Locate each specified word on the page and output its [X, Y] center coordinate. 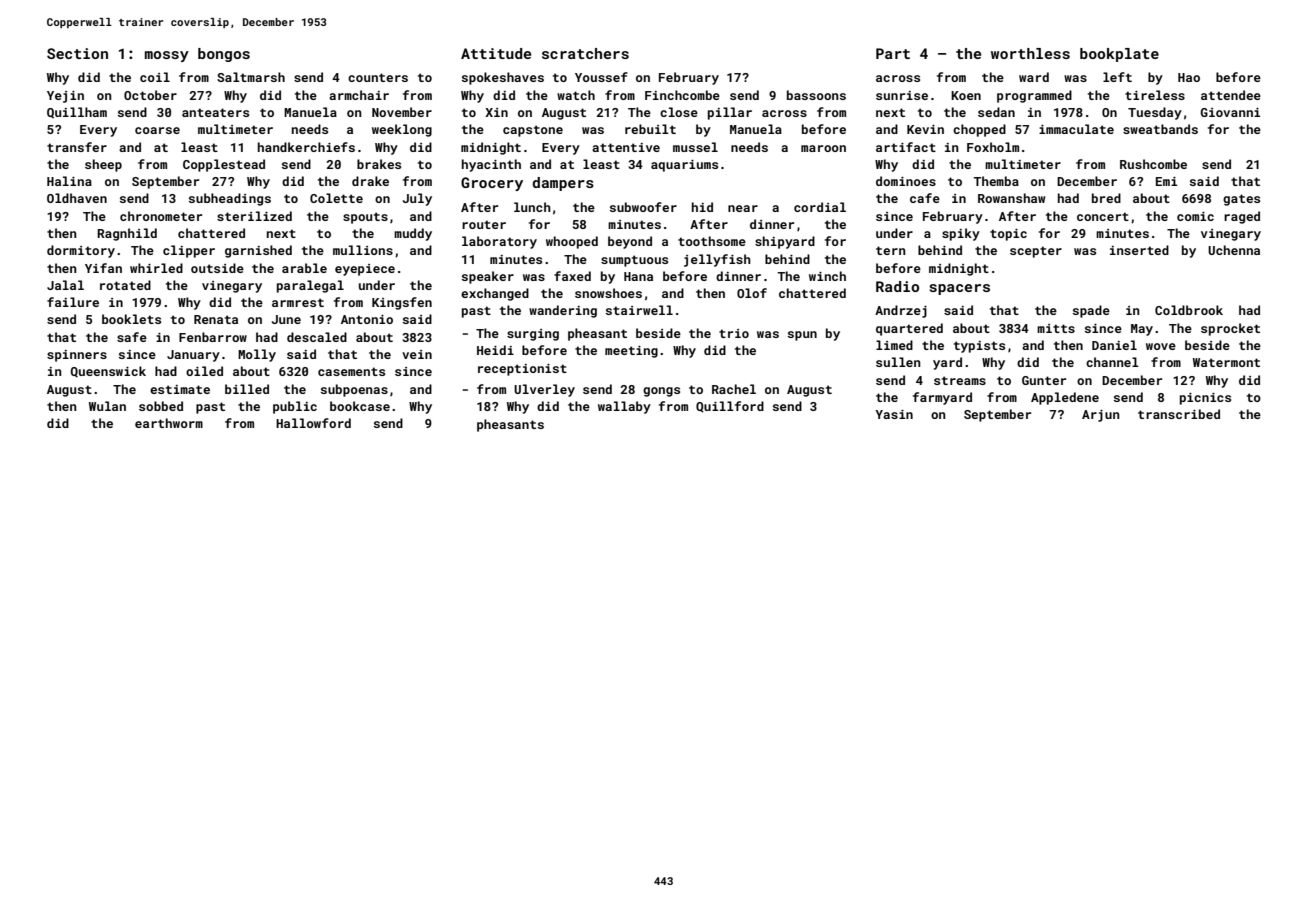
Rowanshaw [1011, 198]
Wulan [107, 406]
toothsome [712, 241]
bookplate [1119, 55]
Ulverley [544, 390]
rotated [125, 285]
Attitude [496, 53]
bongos [224, 55]
